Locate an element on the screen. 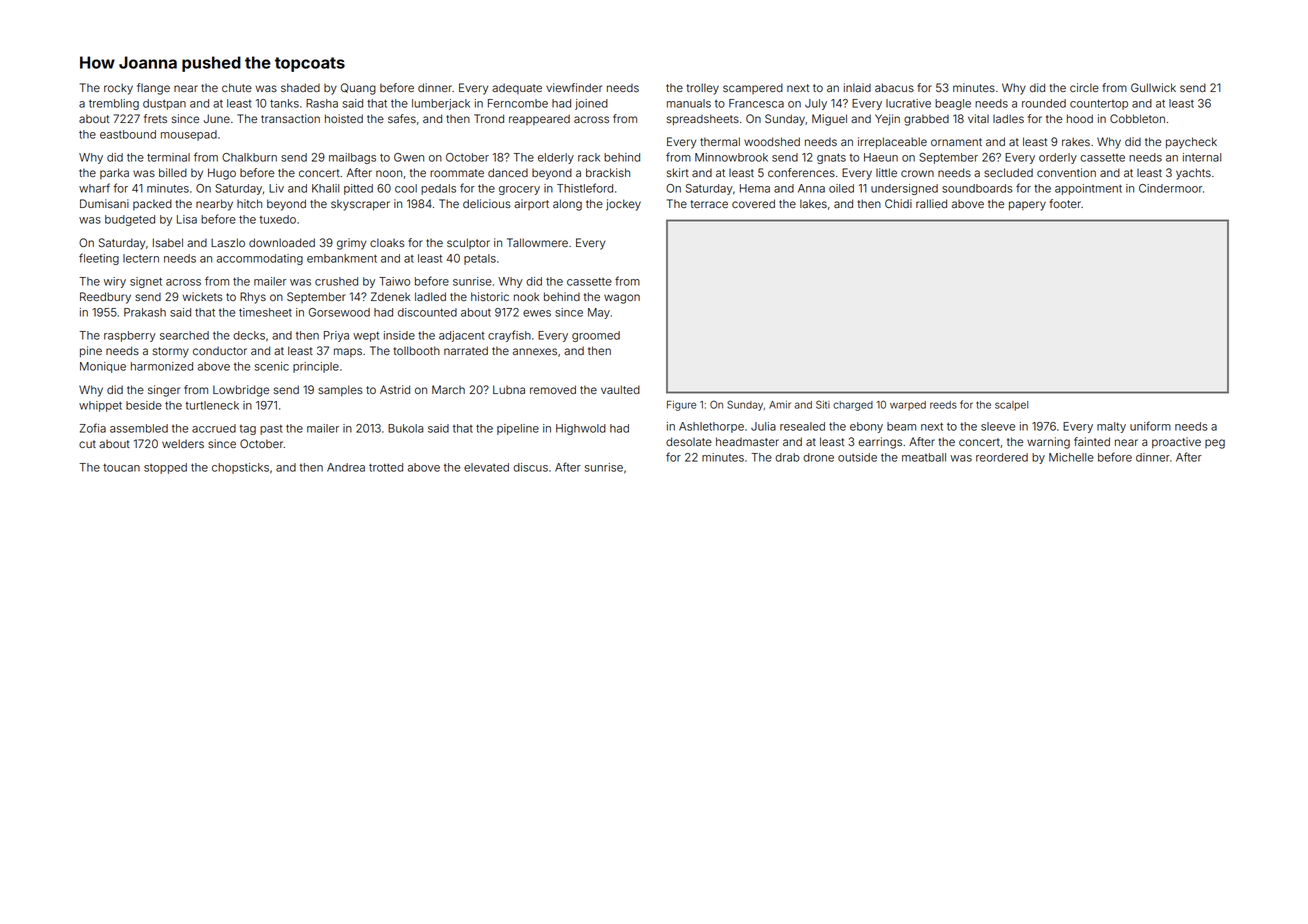  ewes is located at coordinates (537, 313).
